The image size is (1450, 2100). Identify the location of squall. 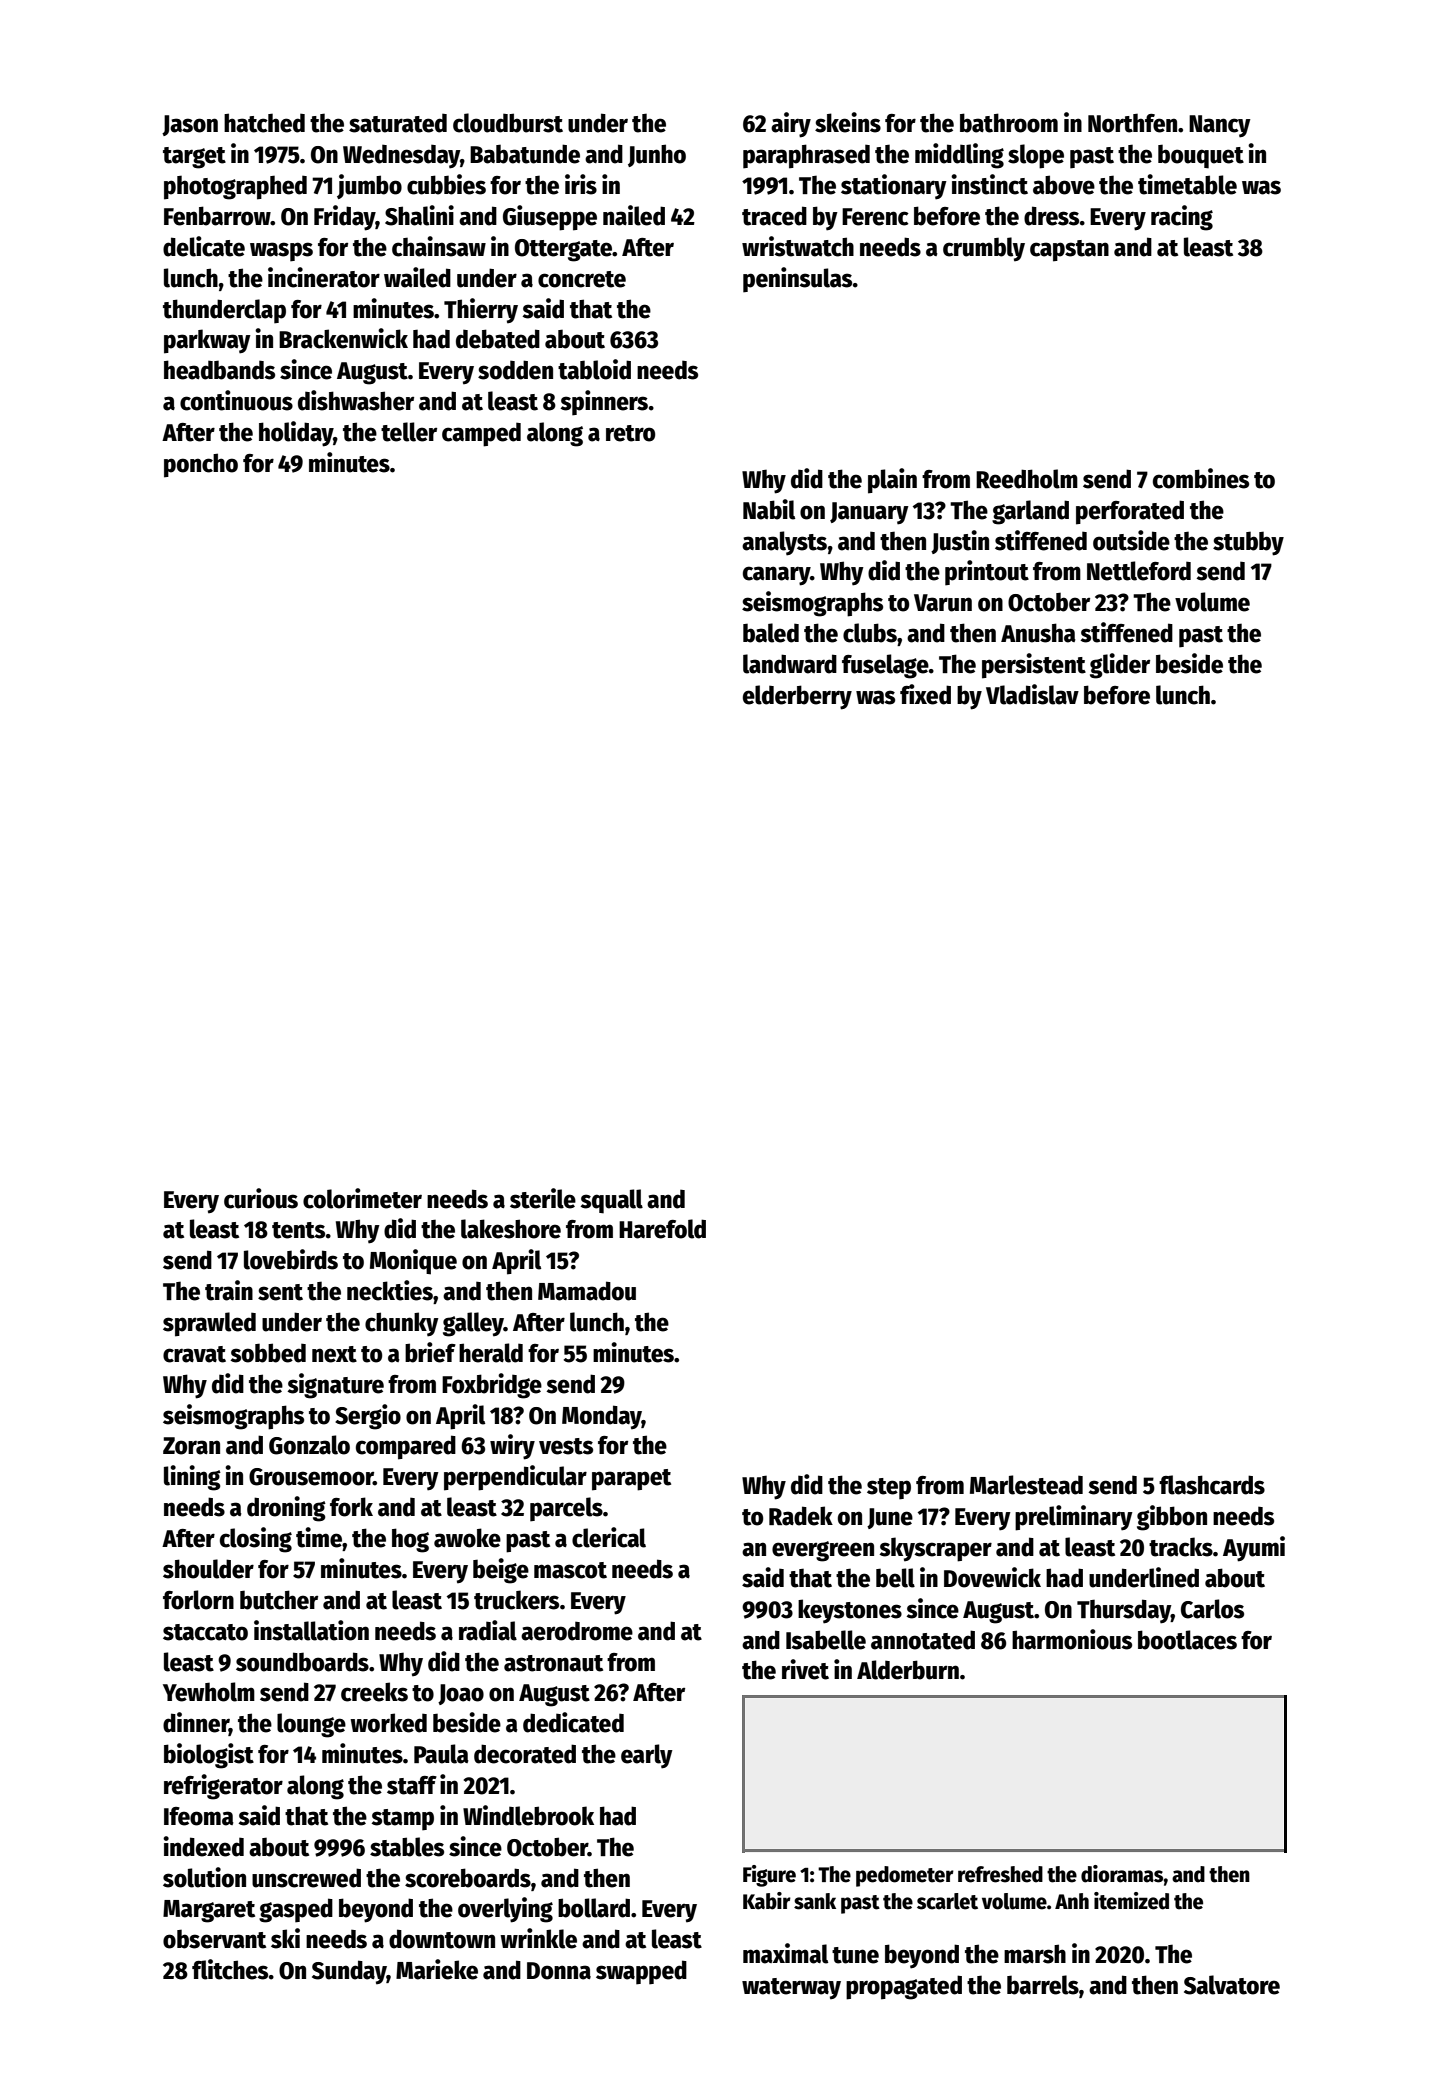
(611, 1201).
